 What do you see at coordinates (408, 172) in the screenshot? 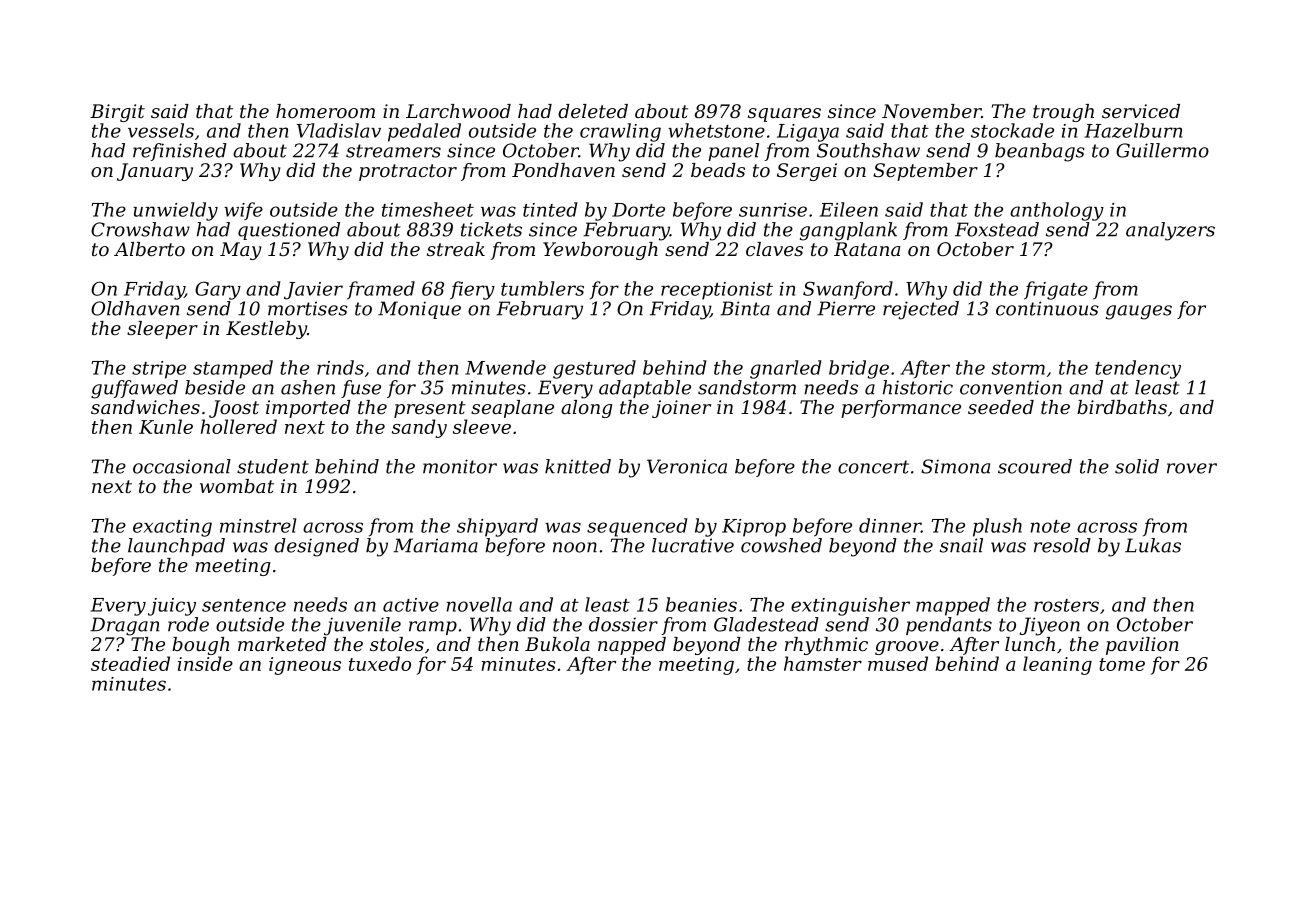
I see `protractor` at bounding box center [408, 172].
